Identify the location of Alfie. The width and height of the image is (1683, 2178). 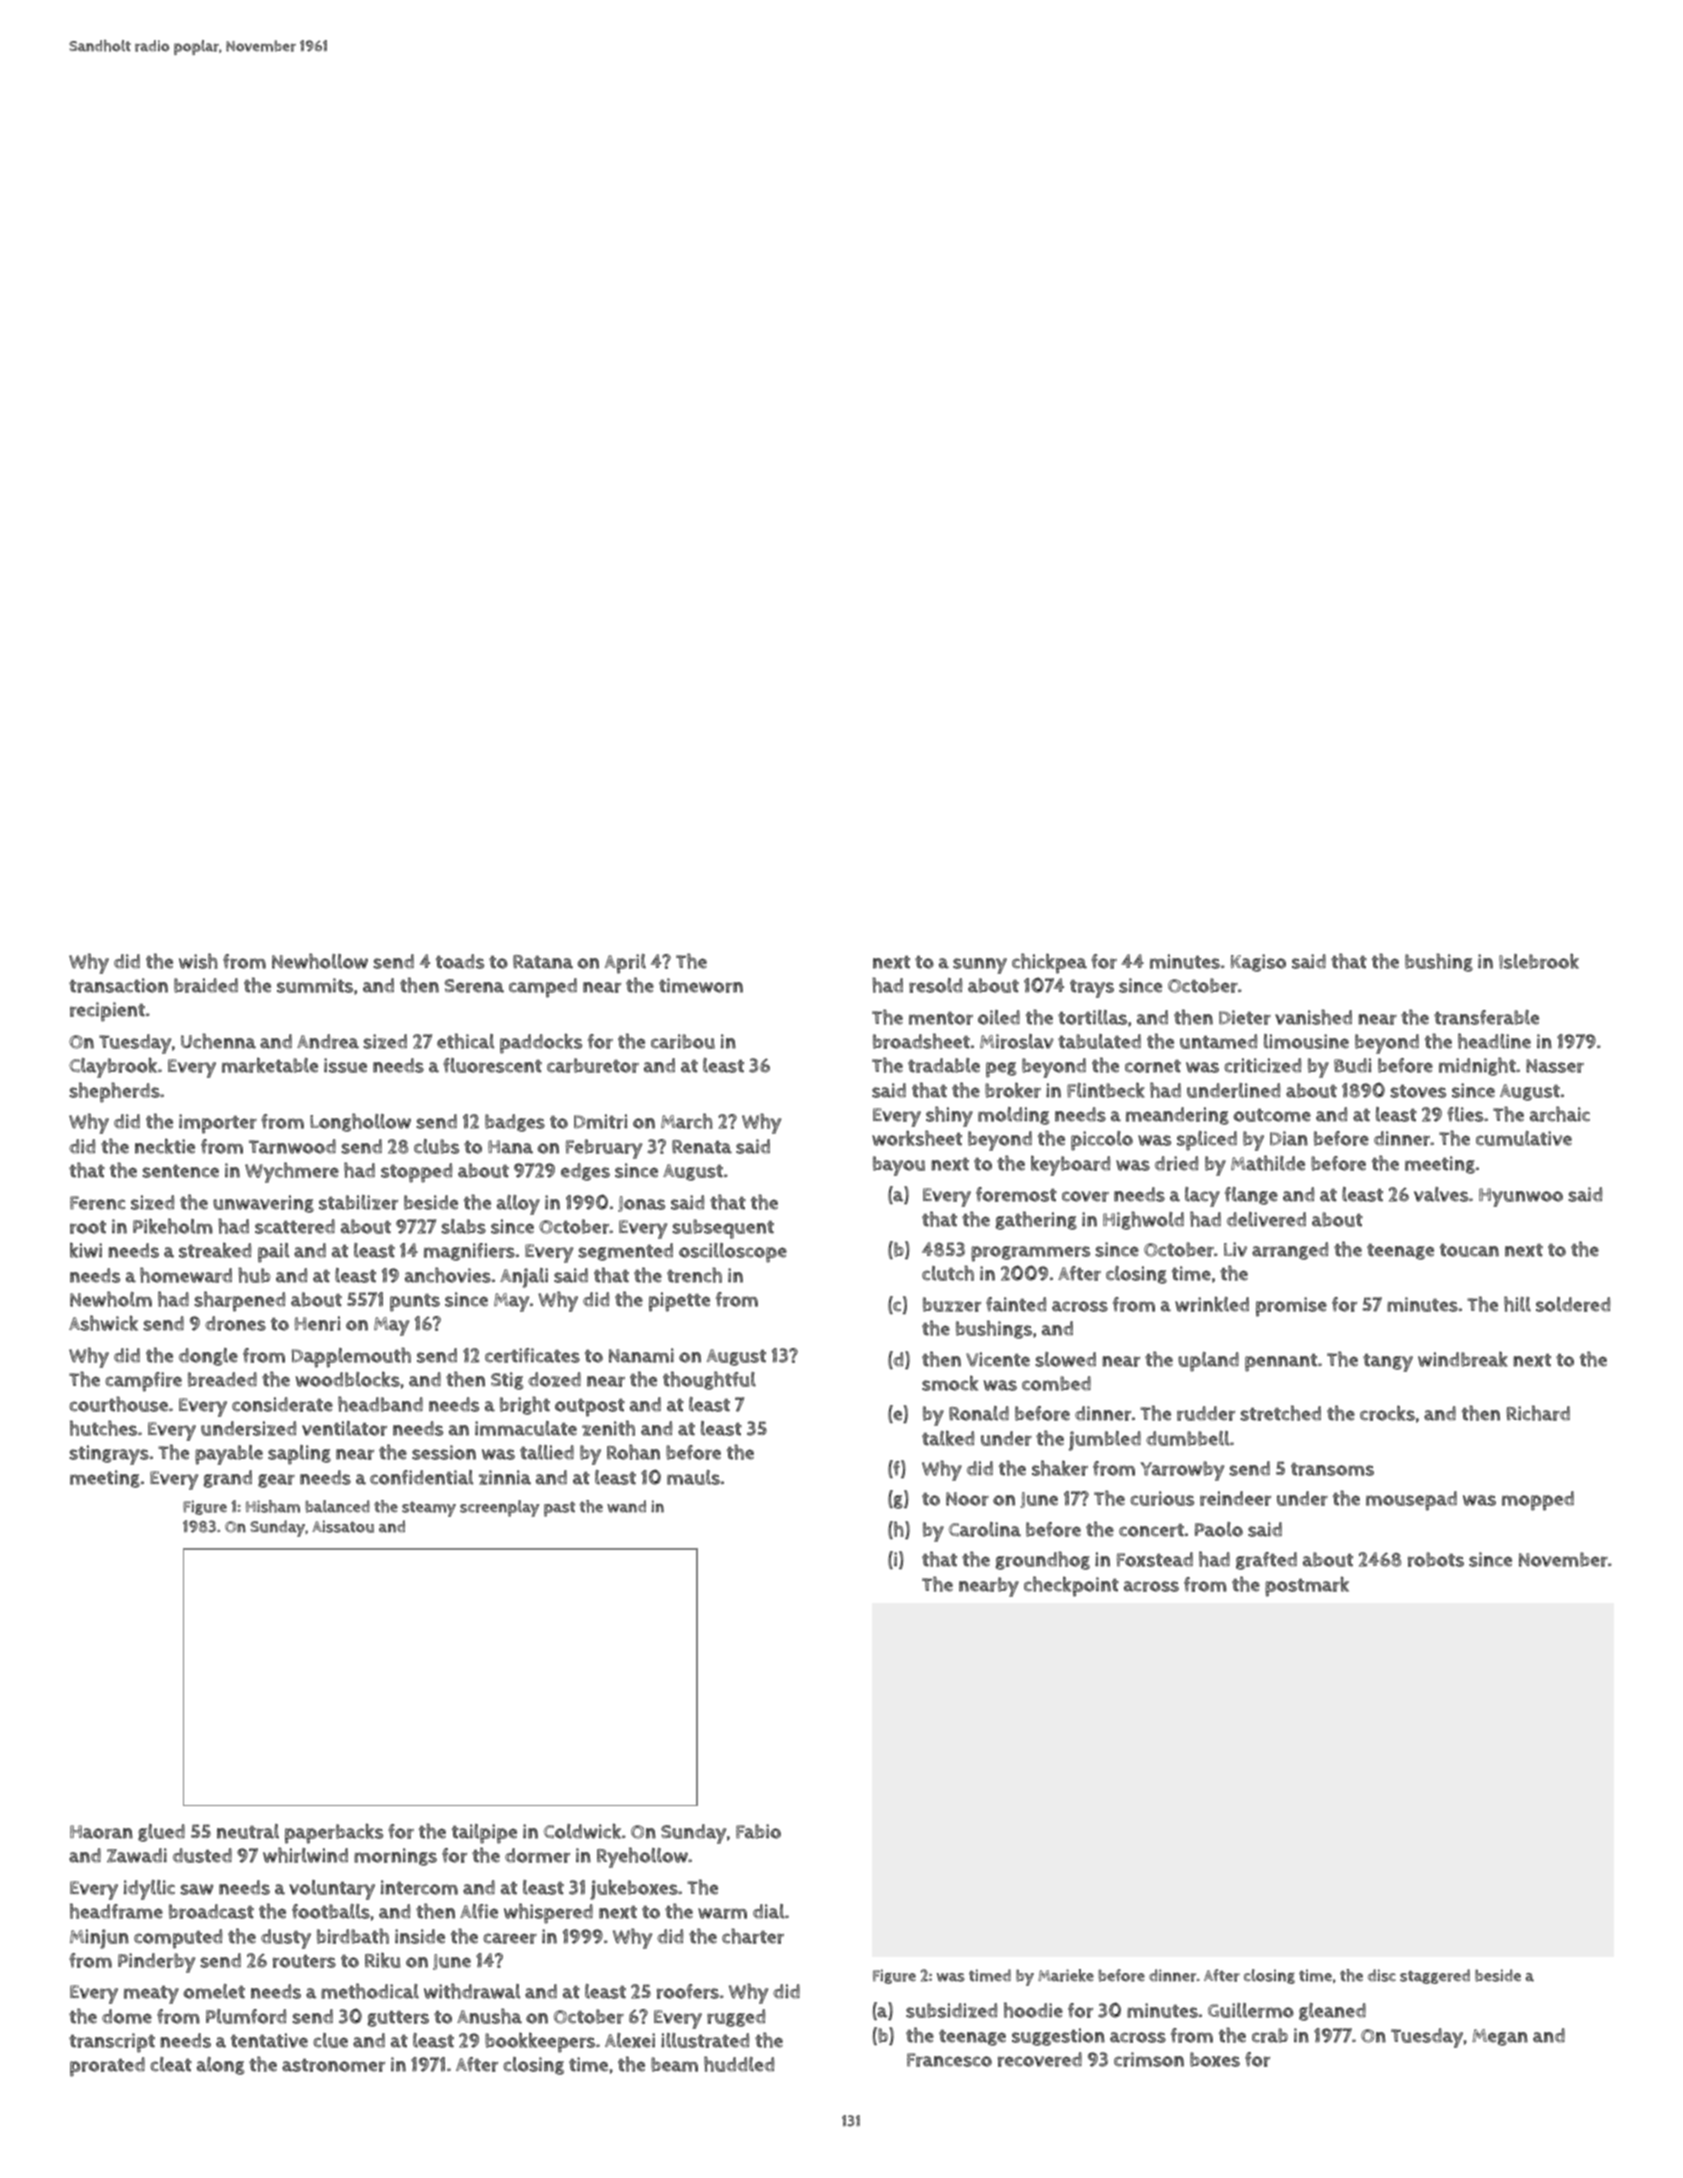
(479, 1911).
